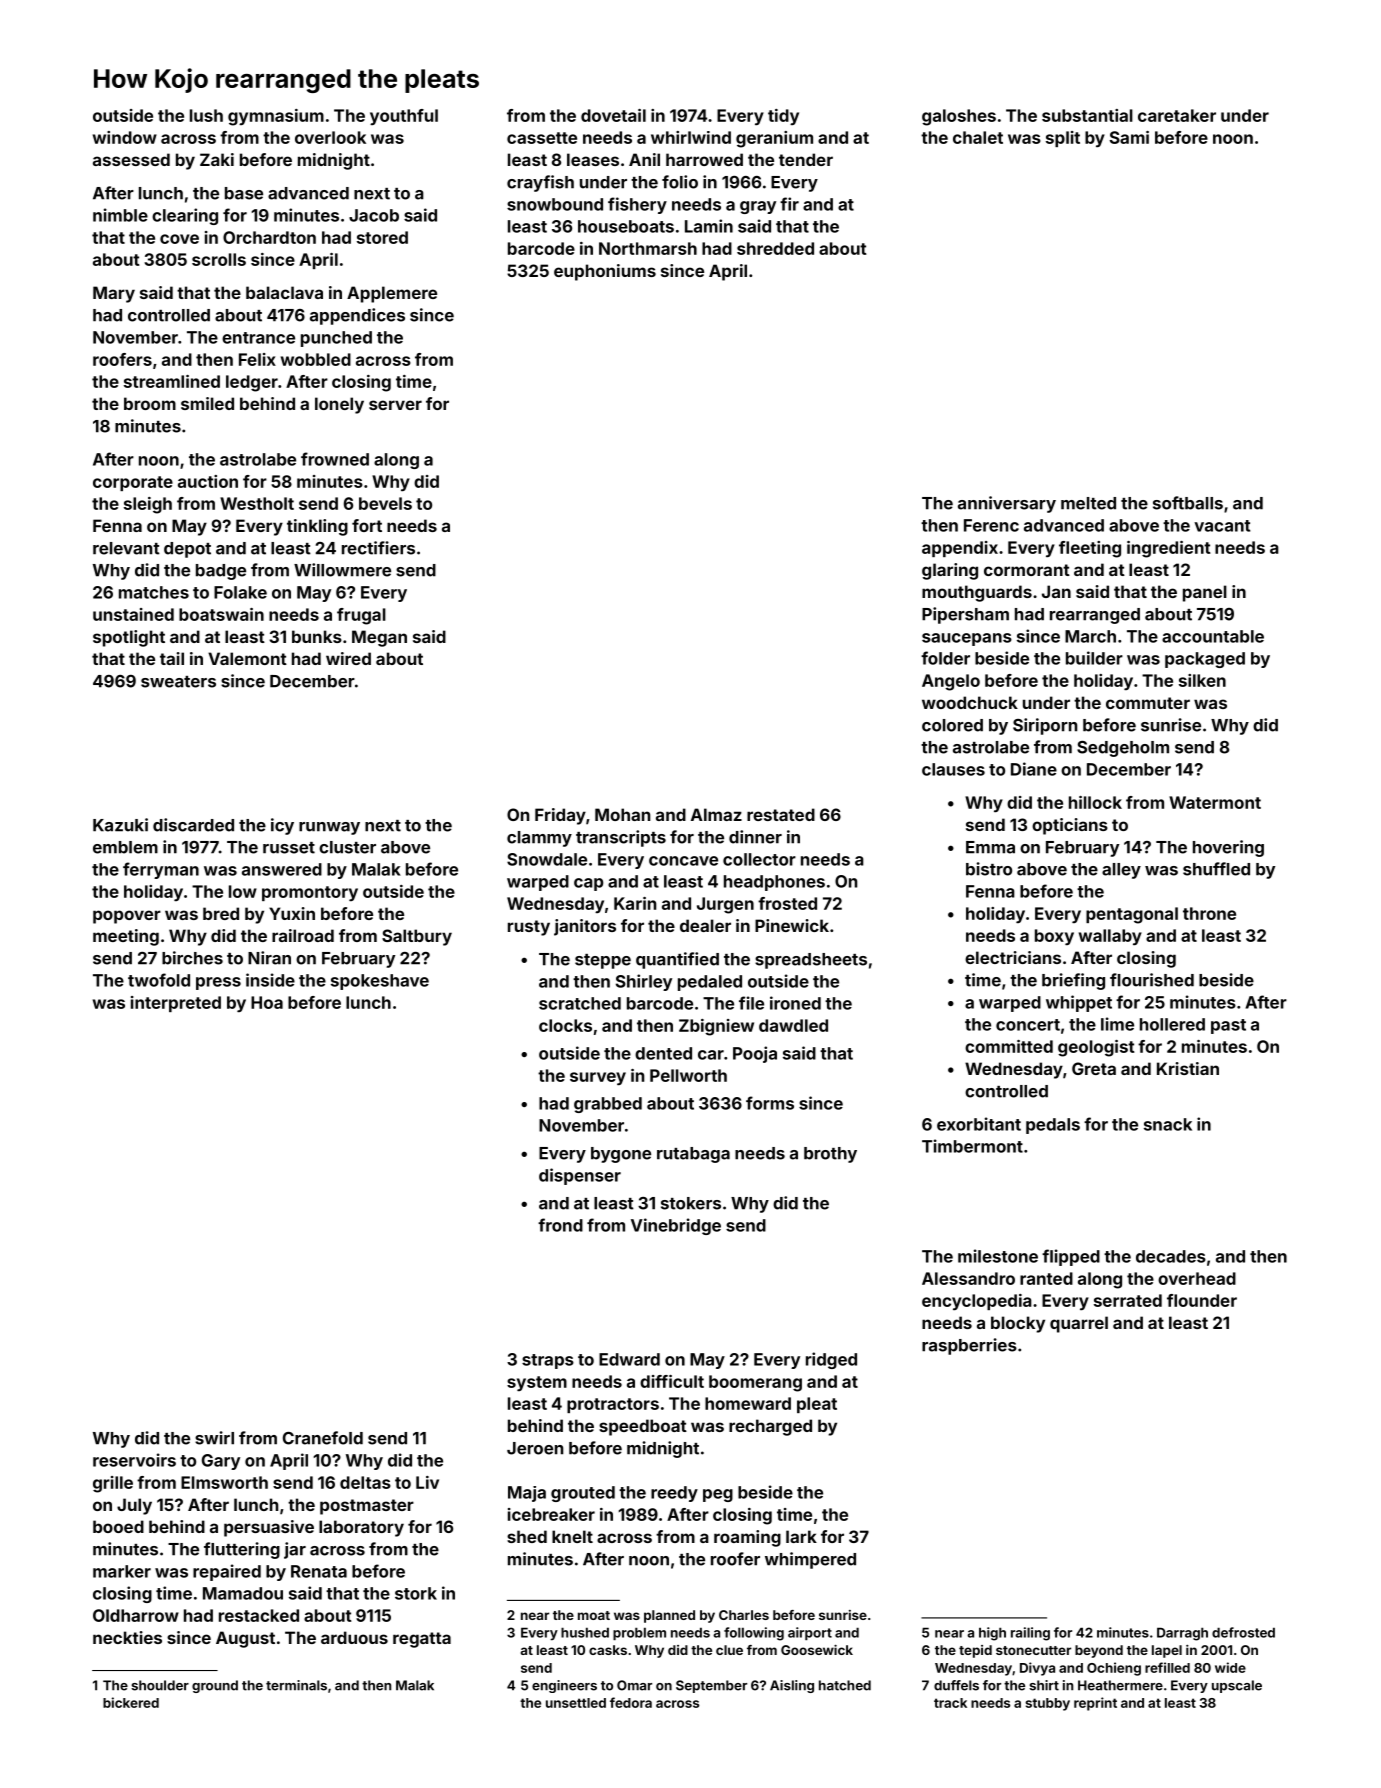 The image size is (1381, 1788). What do you see at coordinates (1230, 1667) in the screenshot?
I see `wide` at bounding box center [1230, 1667].
